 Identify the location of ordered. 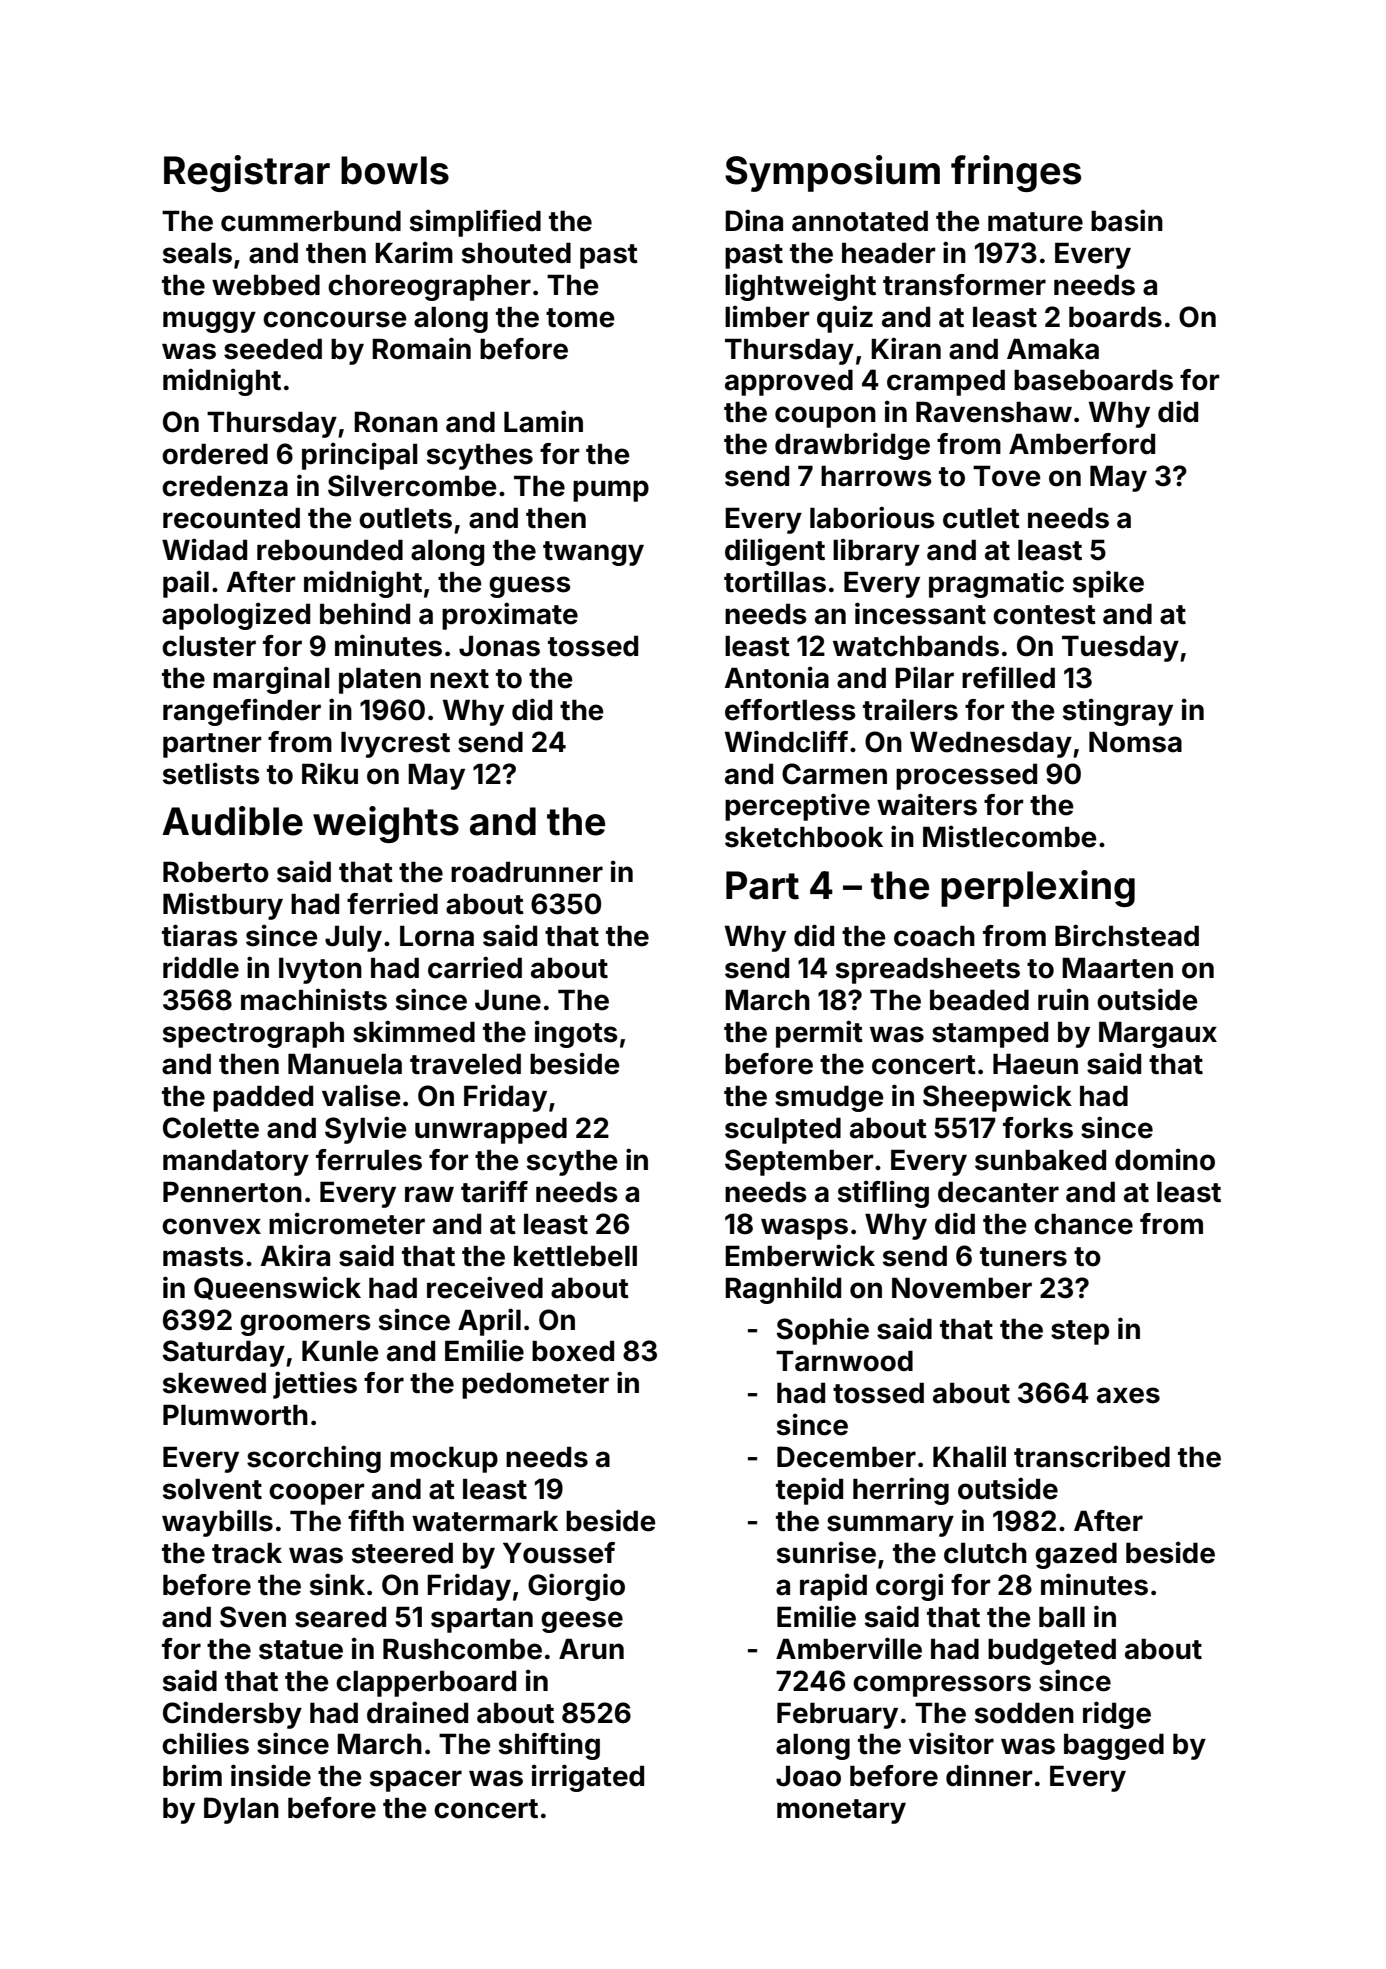
(215, 454).
